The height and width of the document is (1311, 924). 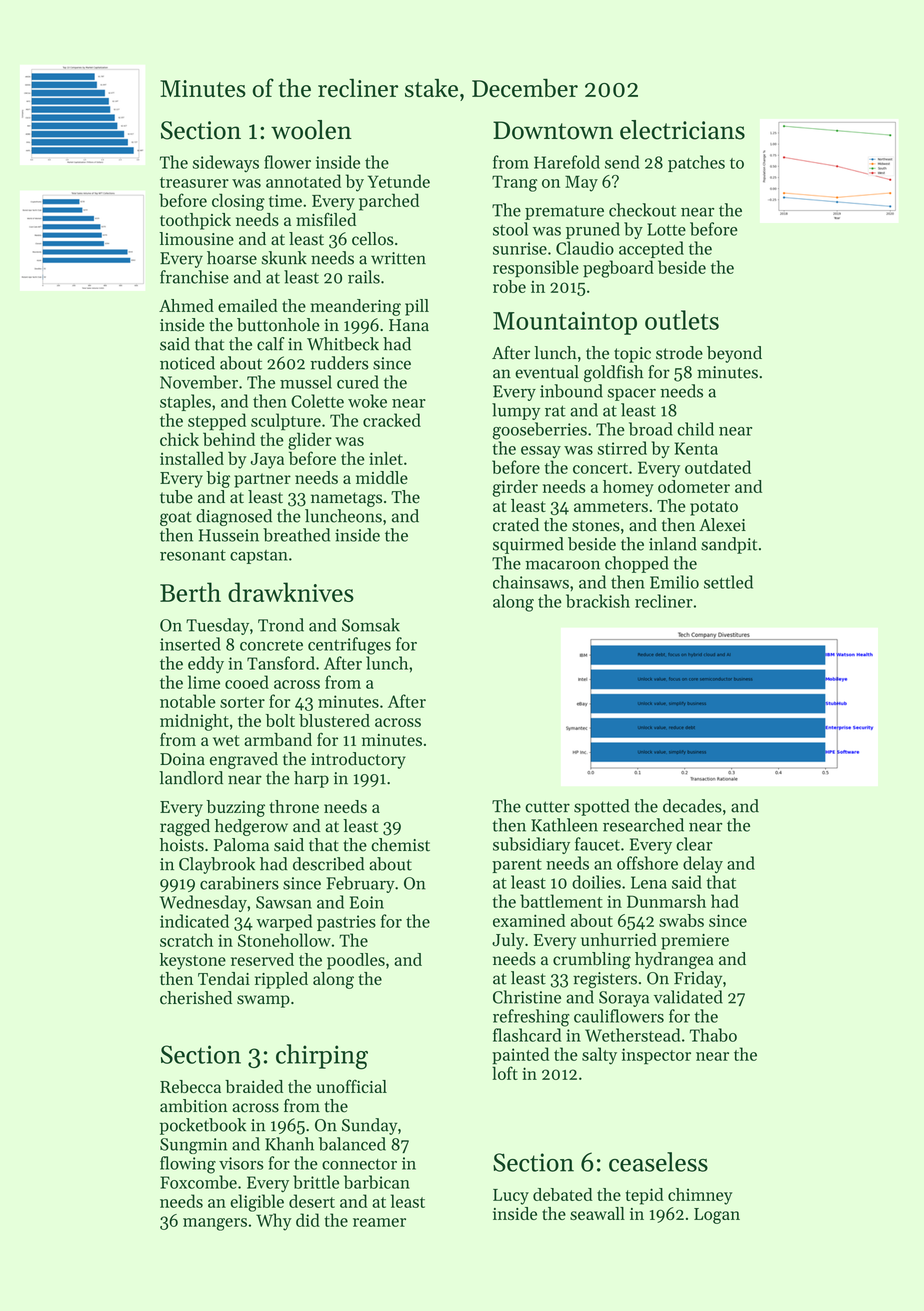 I want to click on mangers, so click(x=215, y=1224).
